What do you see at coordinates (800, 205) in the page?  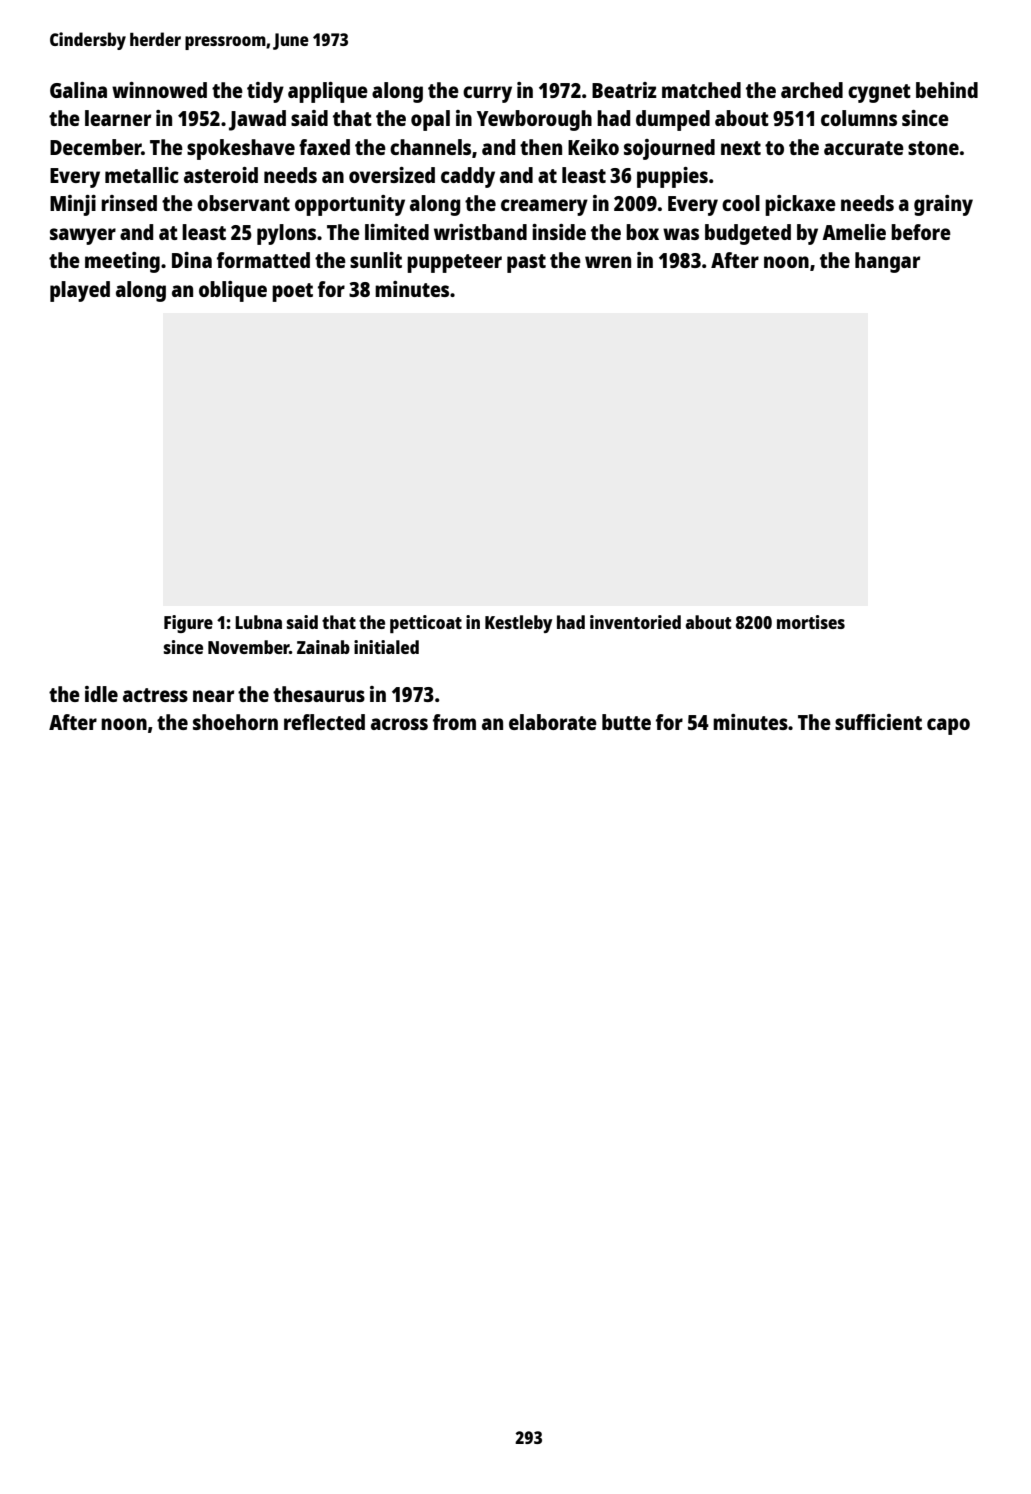 I see `pickaxe` at bounding box center [800, 205].
